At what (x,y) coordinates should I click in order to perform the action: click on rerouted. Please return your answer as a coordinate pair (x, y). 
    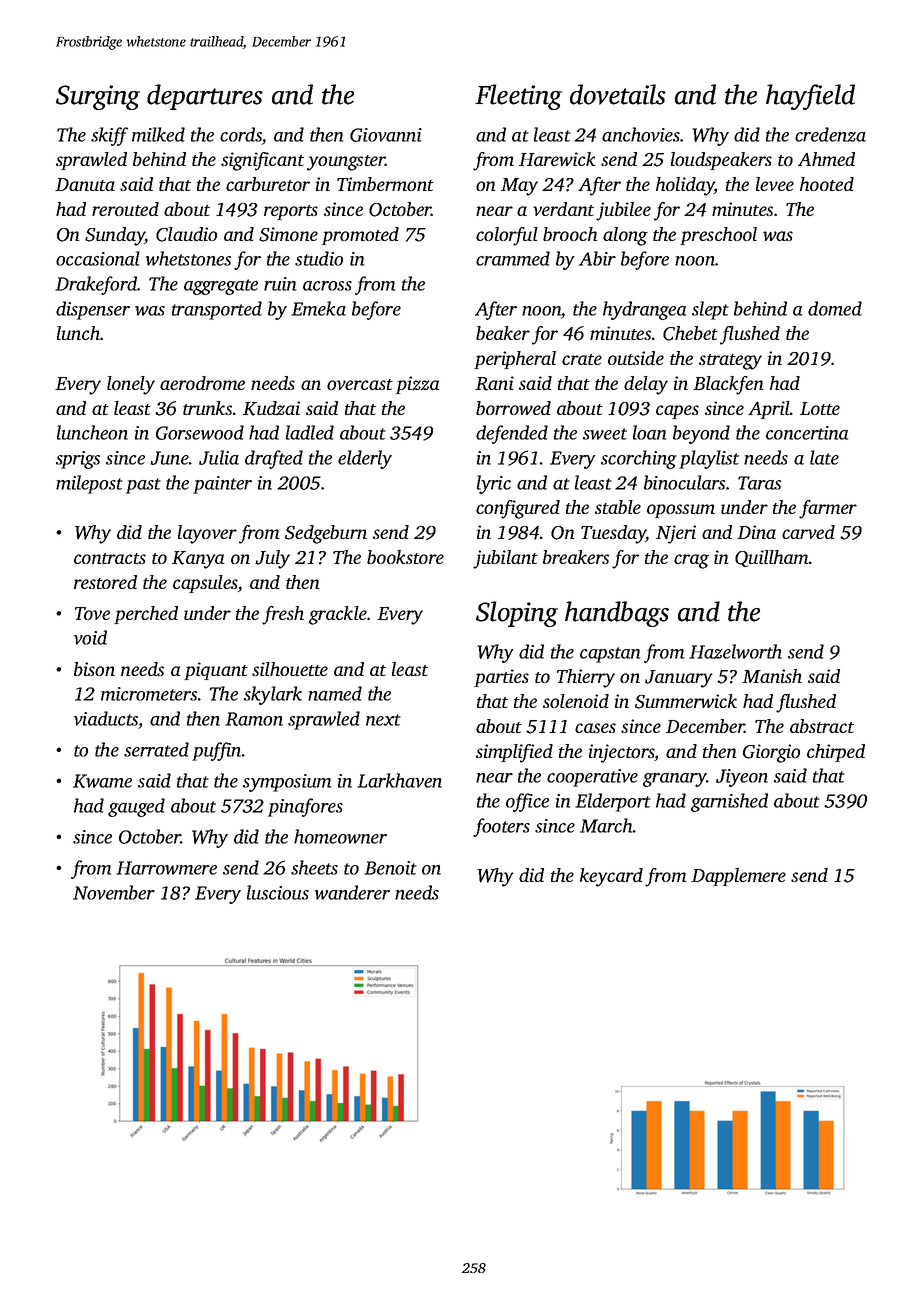
    Looking at the image, I should click on (125, 209).
